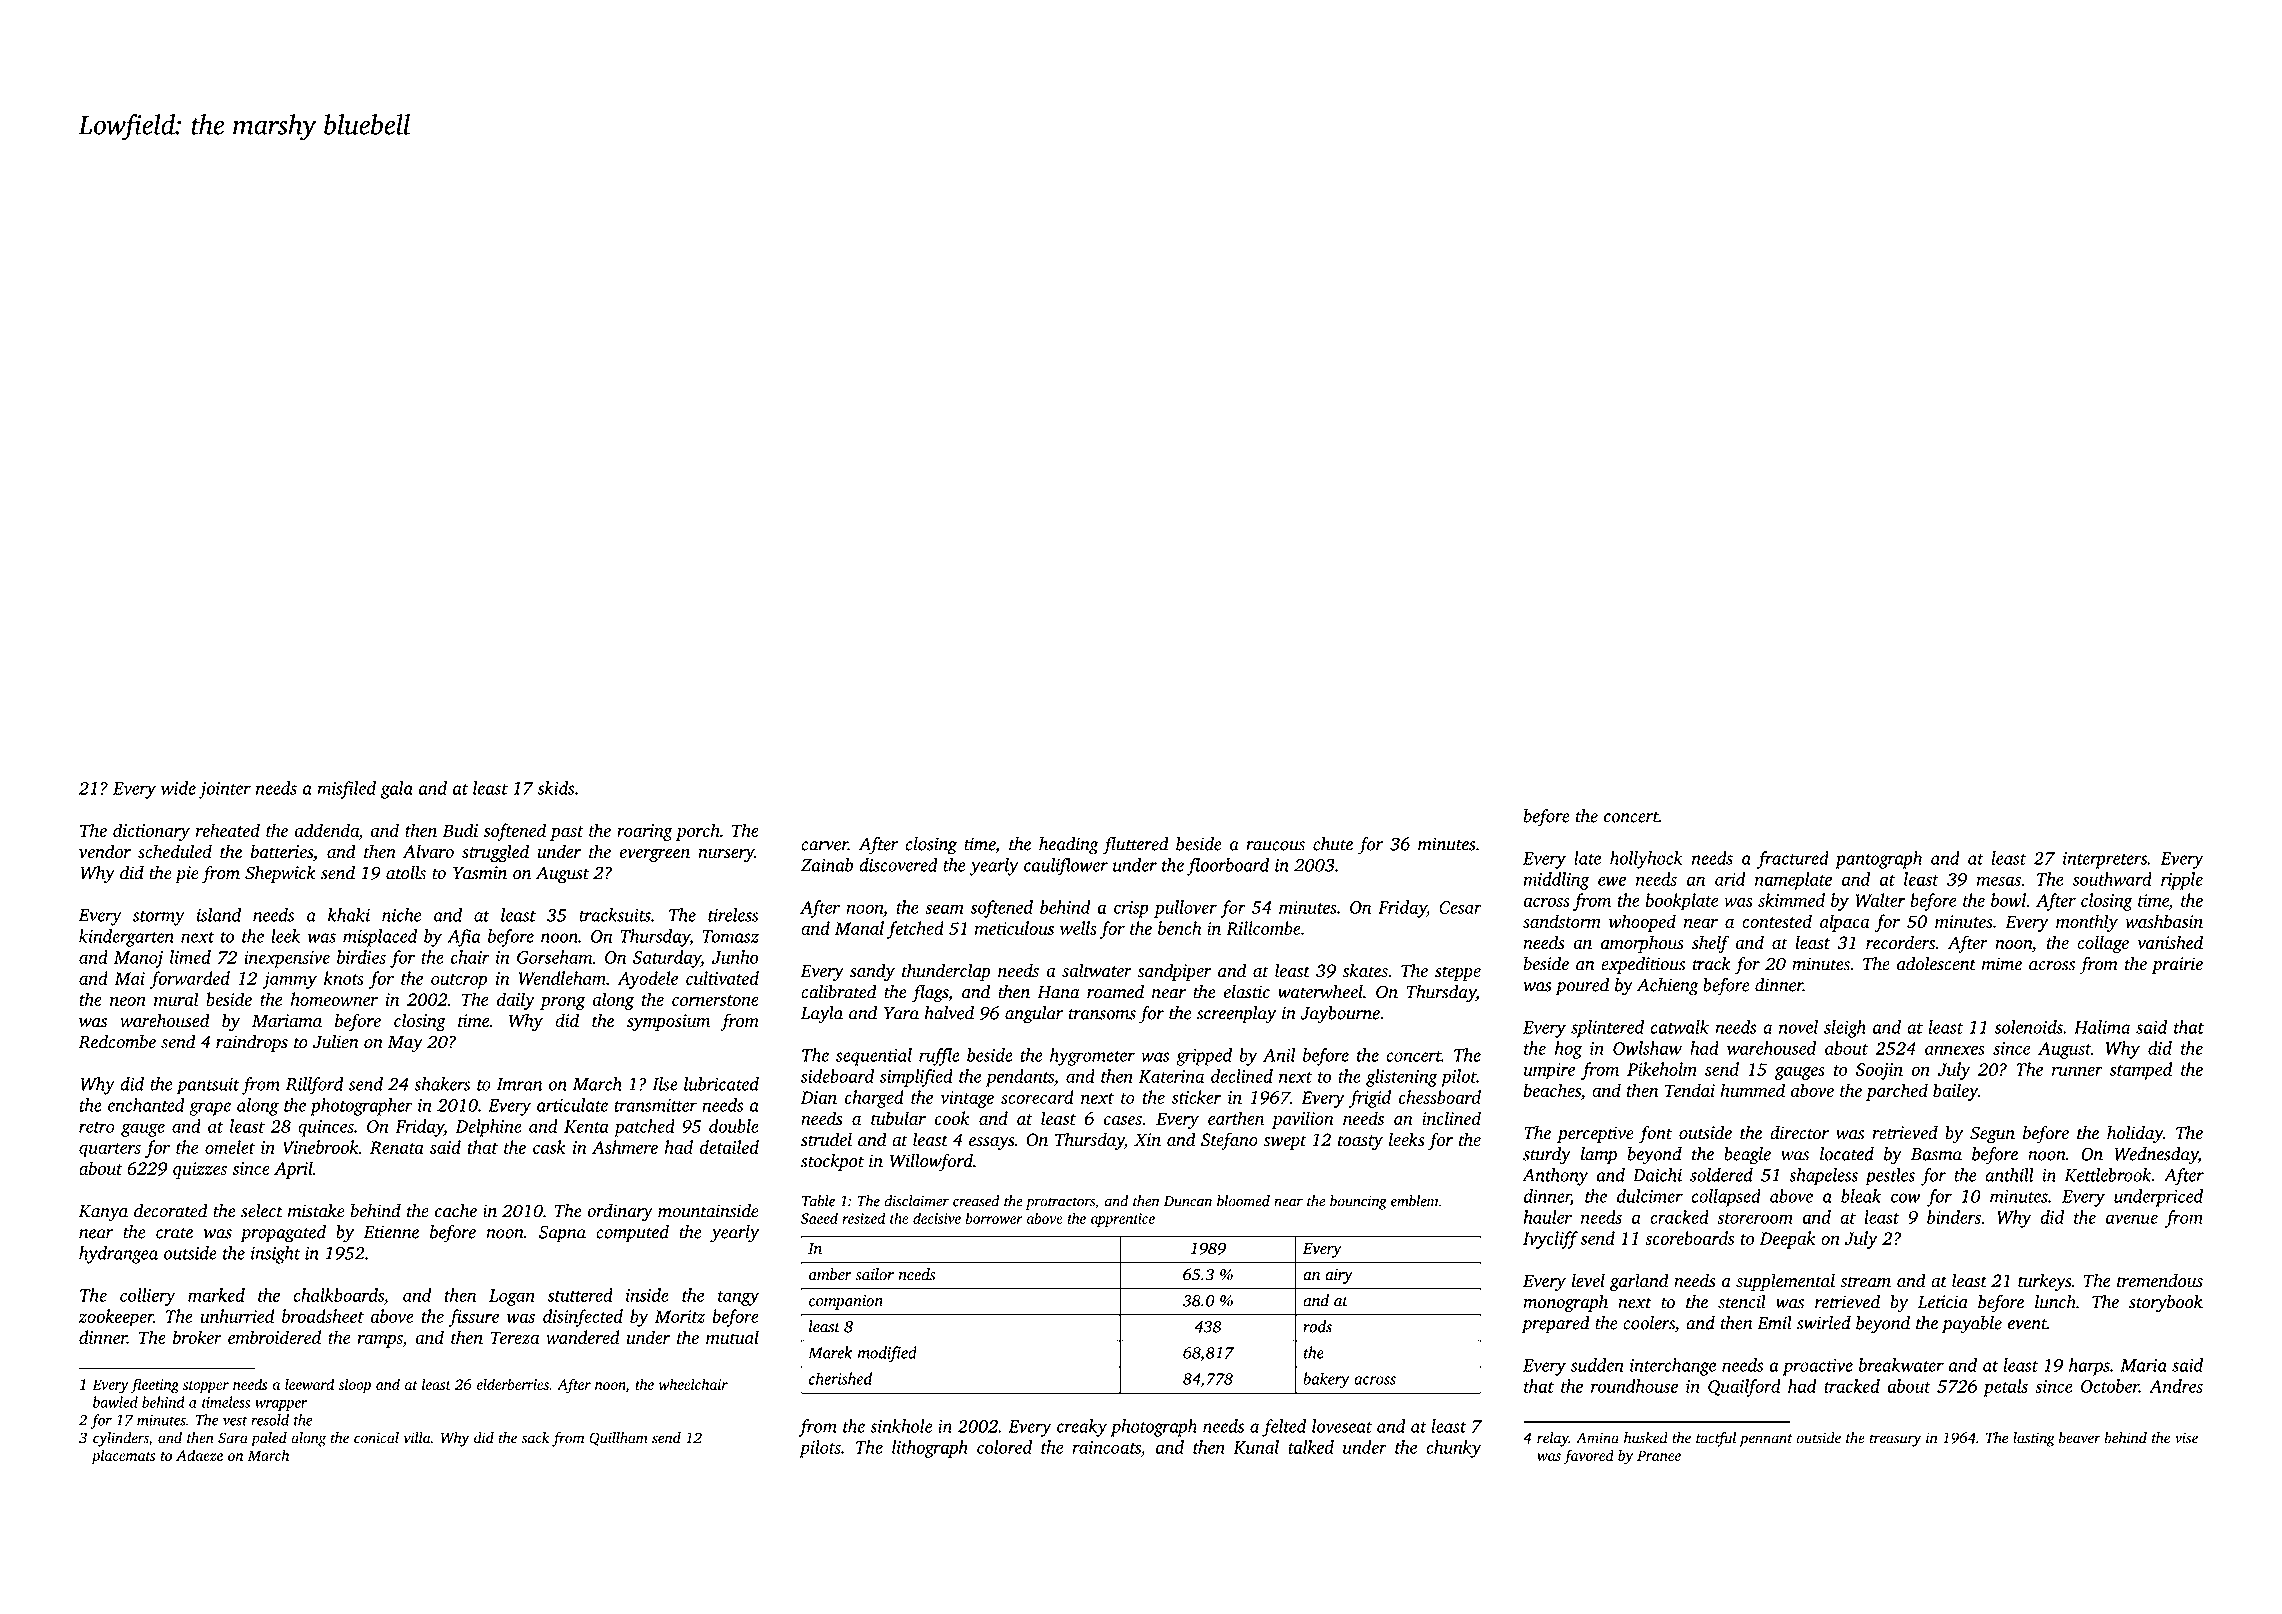  Describe the element at coordinates (887, 1354) in the screenshot. I see `modified` at that location.
